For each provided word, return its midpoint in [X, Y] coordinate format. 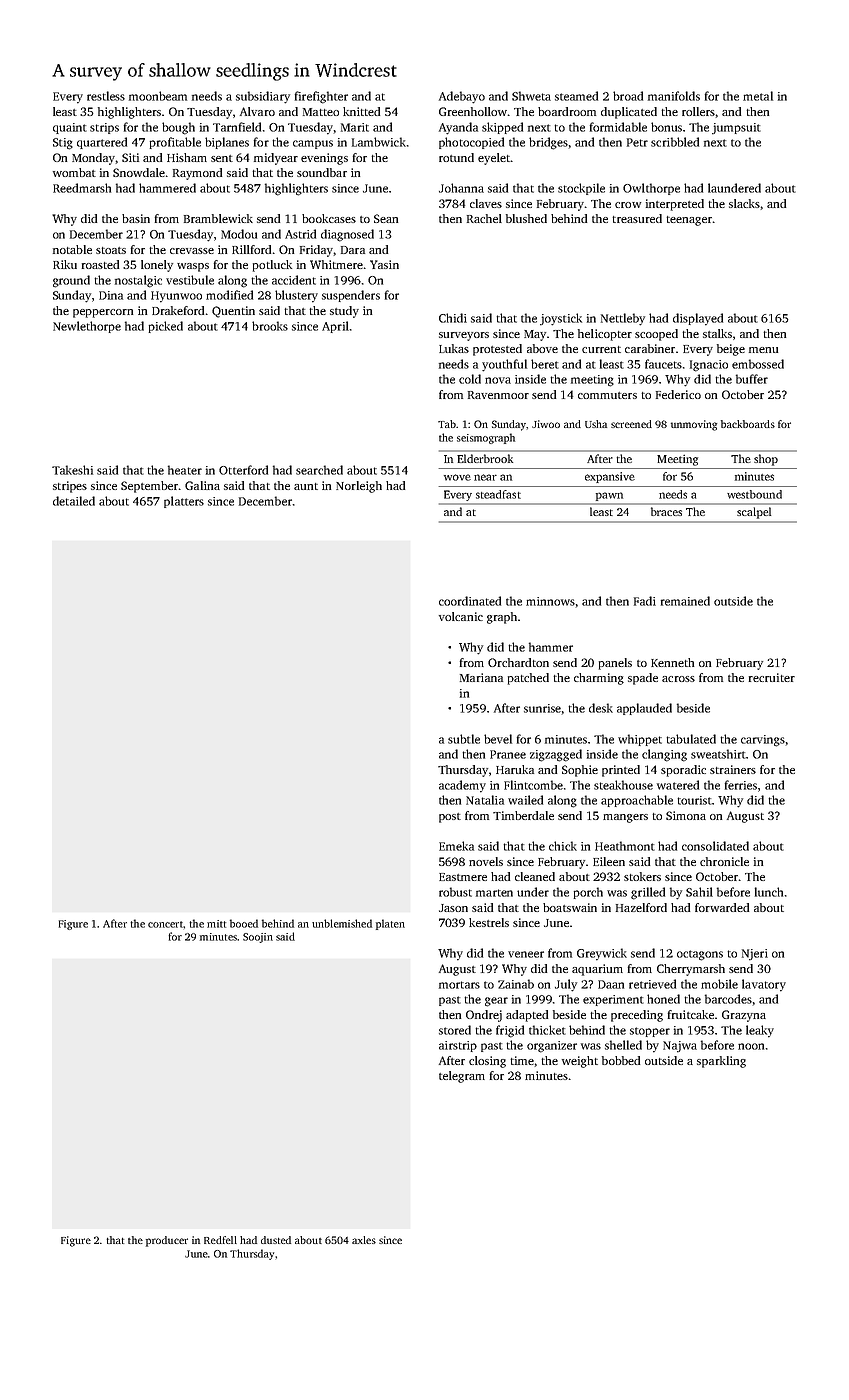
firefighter [321, 97]
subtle [464, 739]
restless [106, 96]
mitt [216, 924]
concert [165, 924]
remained [685, 601]
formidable [618, 127]
